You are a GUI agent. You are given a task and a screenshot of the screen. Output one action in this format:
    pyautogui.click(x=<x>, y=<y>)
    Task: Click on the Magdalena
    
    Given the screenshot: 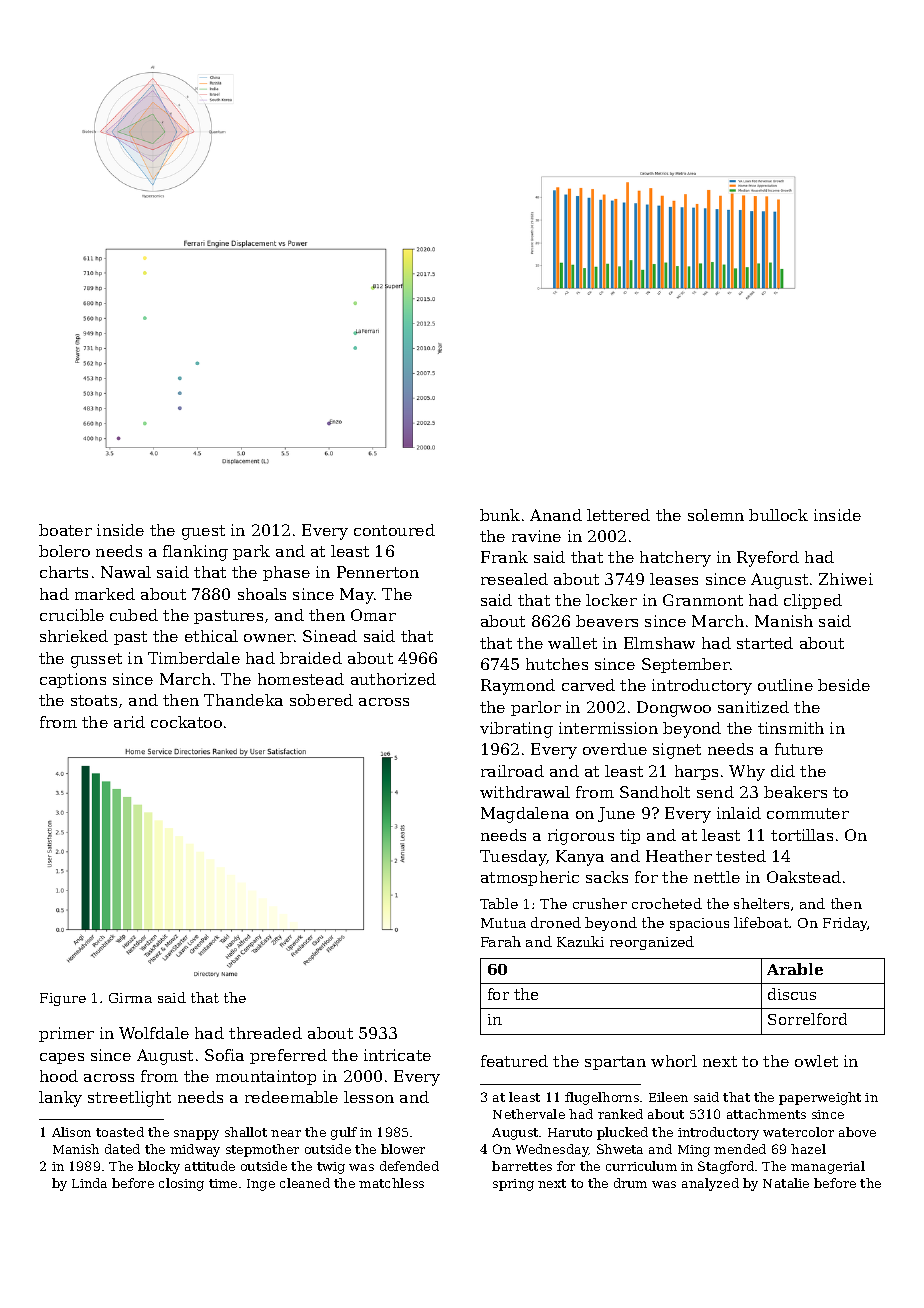 What is the action you would take?
    pyautogui.click(x=525, y=815)
